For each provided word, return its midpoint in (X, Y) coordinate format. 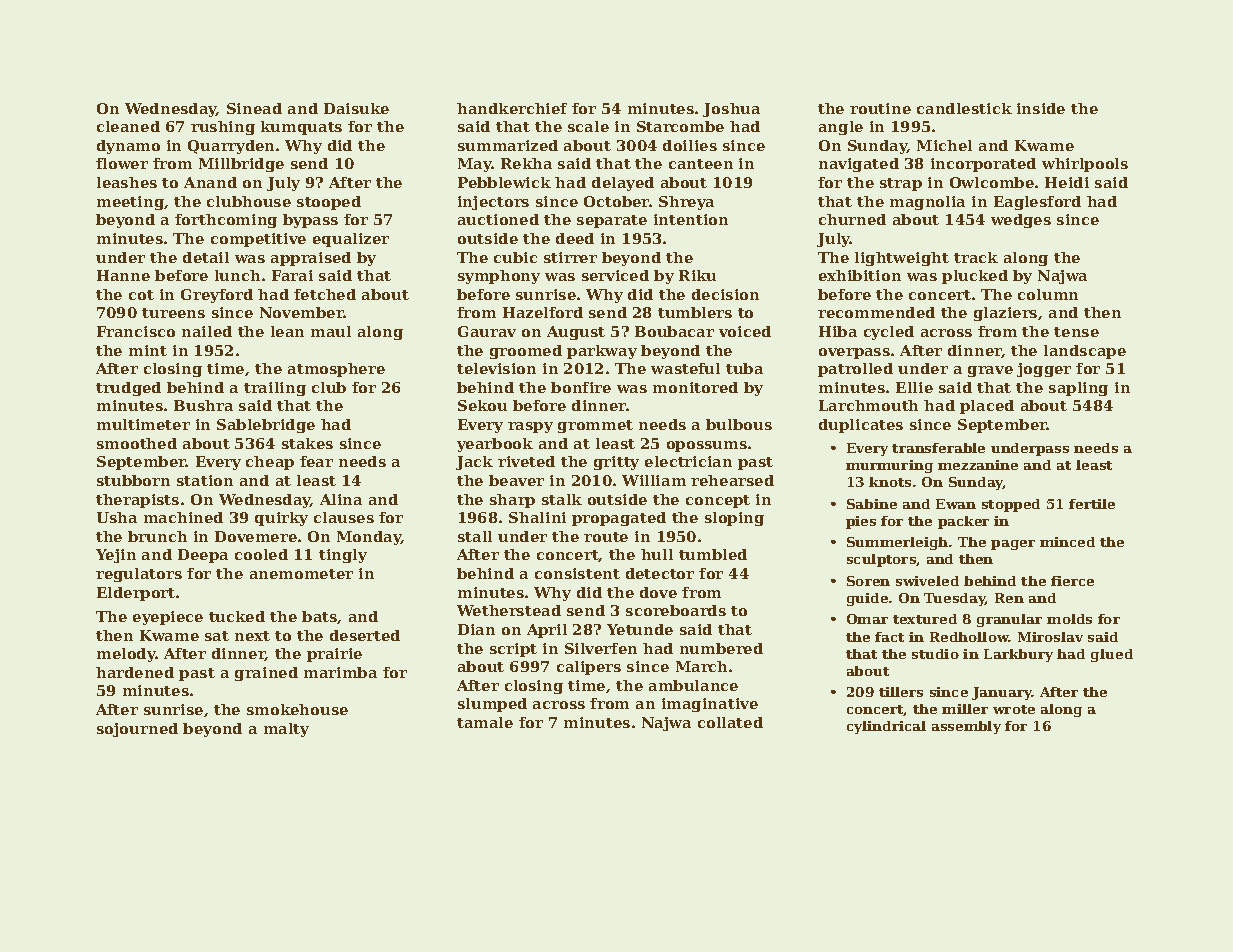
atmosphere (336, 370)
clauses (344, 517)
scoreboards (676, 610)
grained (266, 674)
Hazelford (543, 312)
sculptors (882, 560)
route (606, 537)
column (1048, 294)
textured (925, 619)
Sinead (254, 108)
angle (841, 128)
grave (990, 371)
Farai (292, 275)
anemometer (301, 574)
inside (1041, 108)
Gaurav (487, 331)
